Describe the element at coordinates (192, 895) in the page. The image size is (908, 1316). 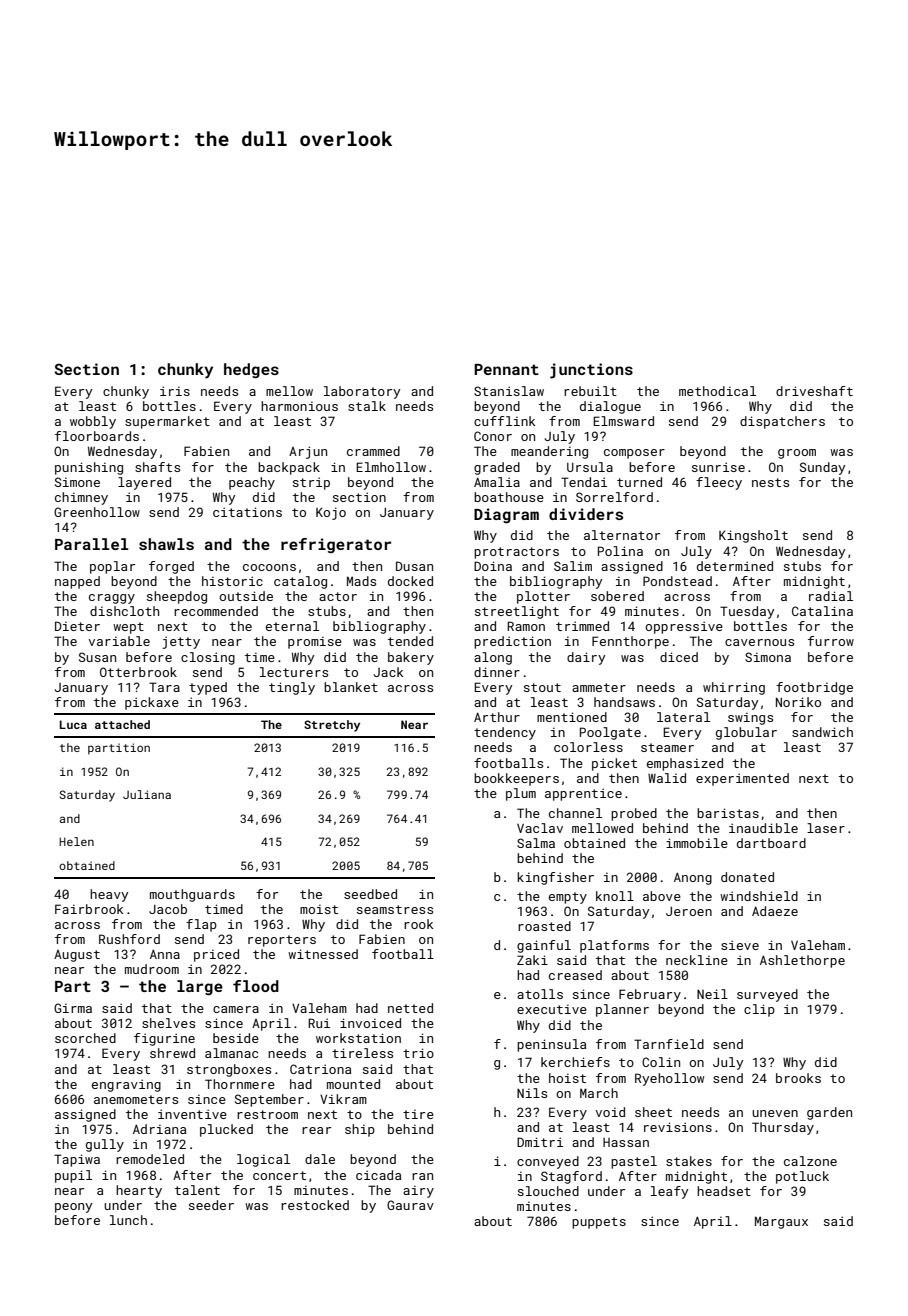
I see `mouthguards` at that location.
